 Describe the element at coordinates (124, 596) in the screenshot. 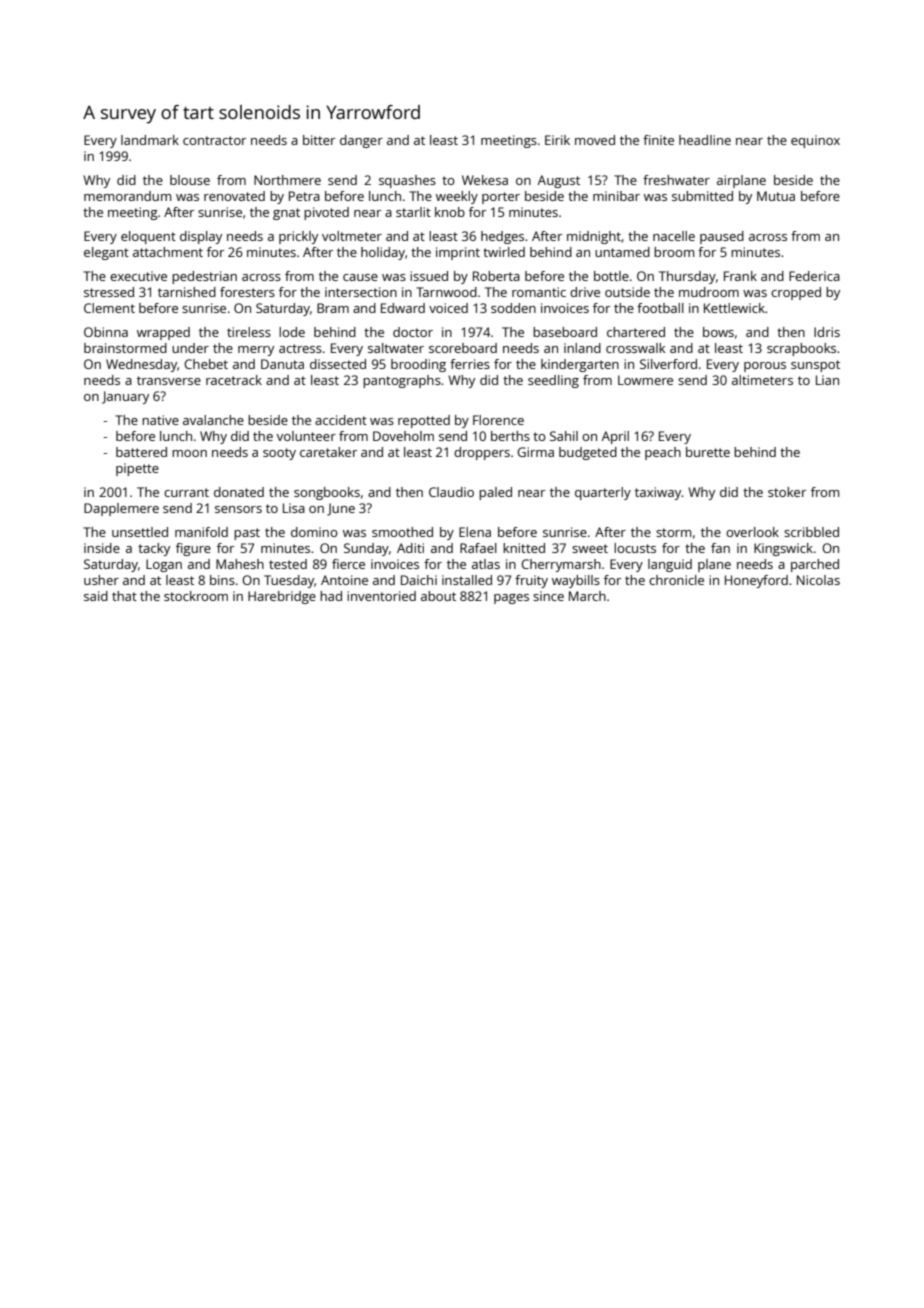

I see `that` at that location.
